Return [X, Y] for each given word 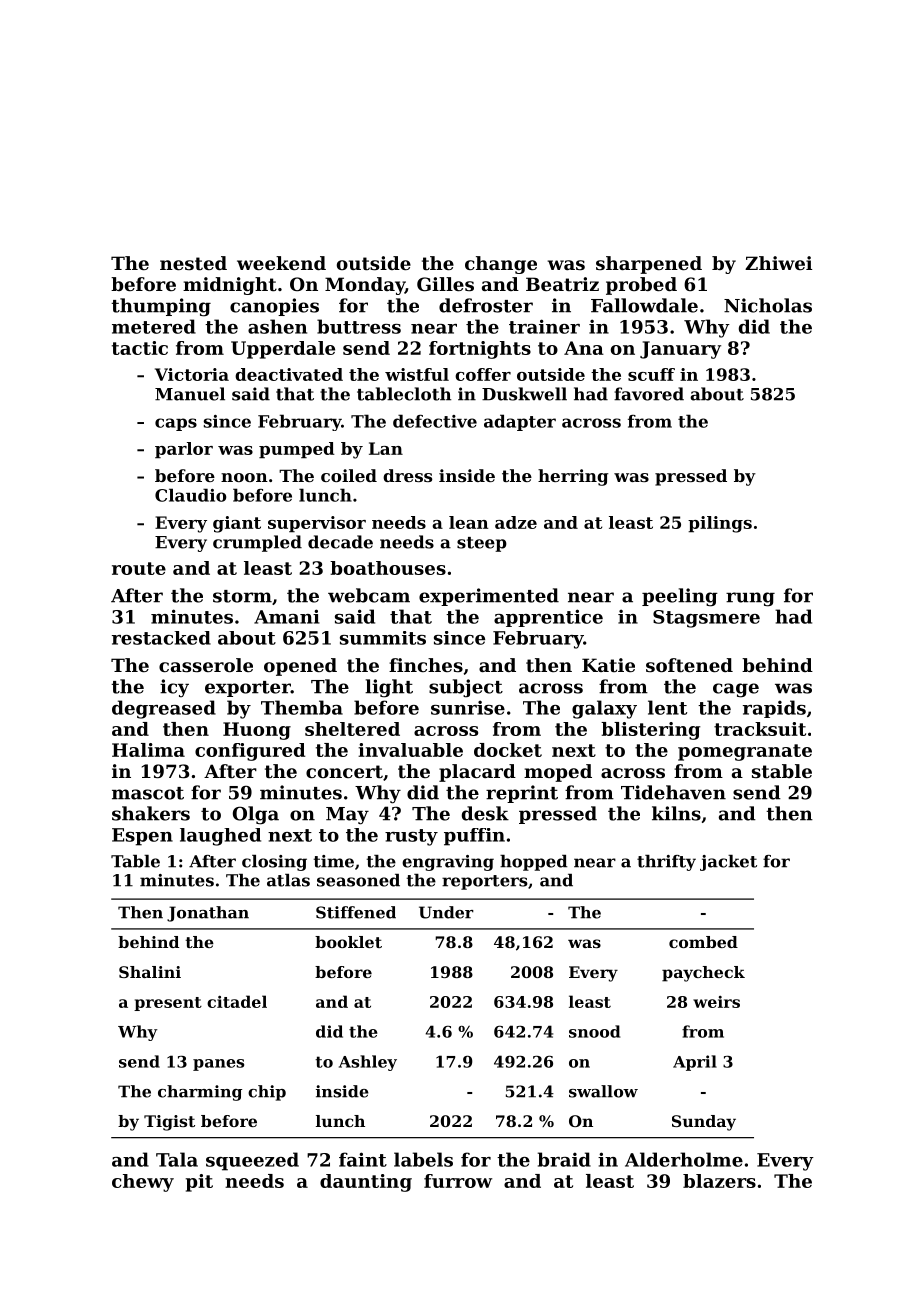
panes [218, 1065]
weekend [281, 263]
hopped [533, 863]
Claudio [190, 495]
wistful [417, 374]
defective [435, 421]
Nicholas [768, 305]
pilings [720, 524]
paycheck [703, 974]
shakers [151, 813]
